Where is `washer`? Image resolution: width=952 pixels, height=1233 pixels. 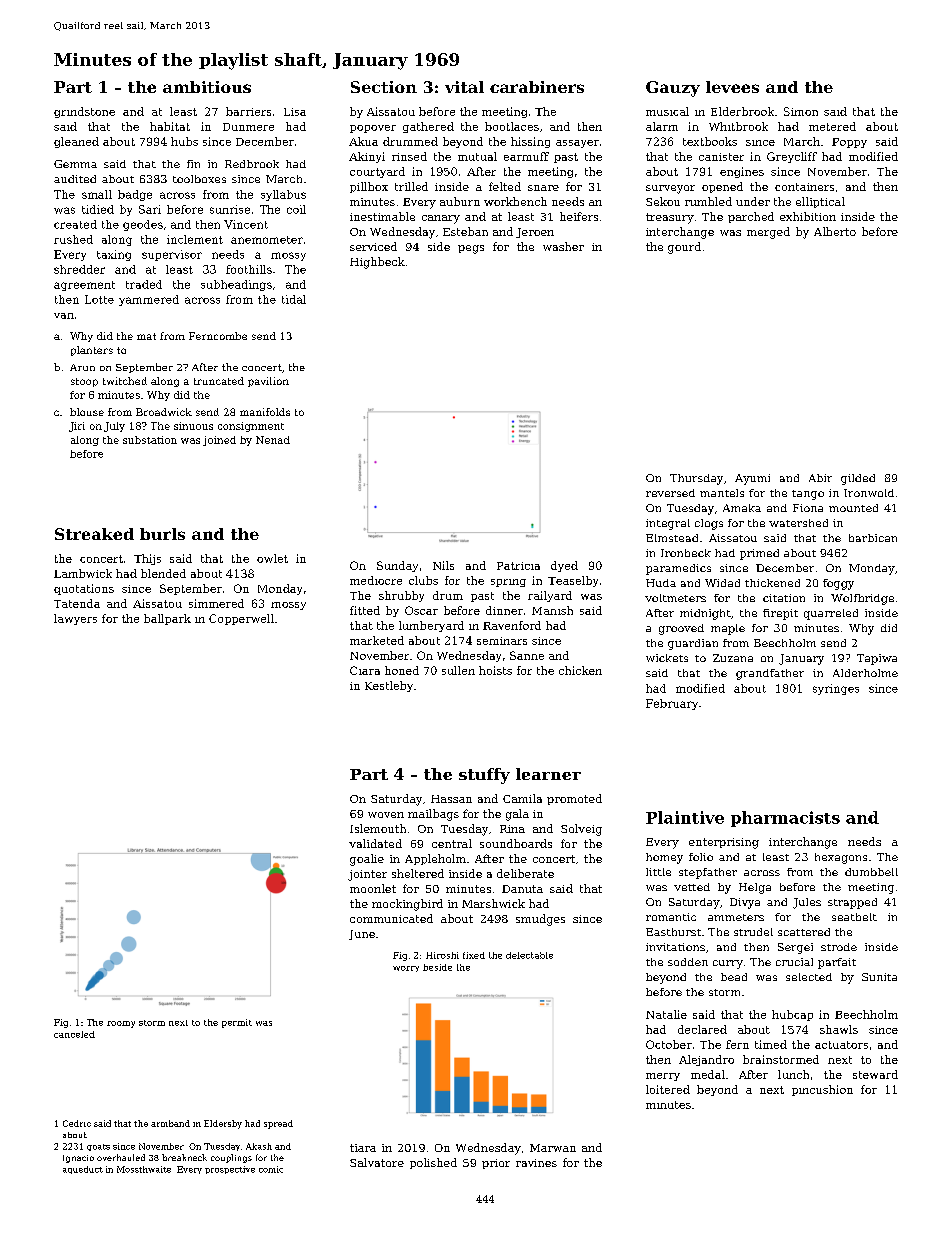 washer is located at coordinates (563, 246).
